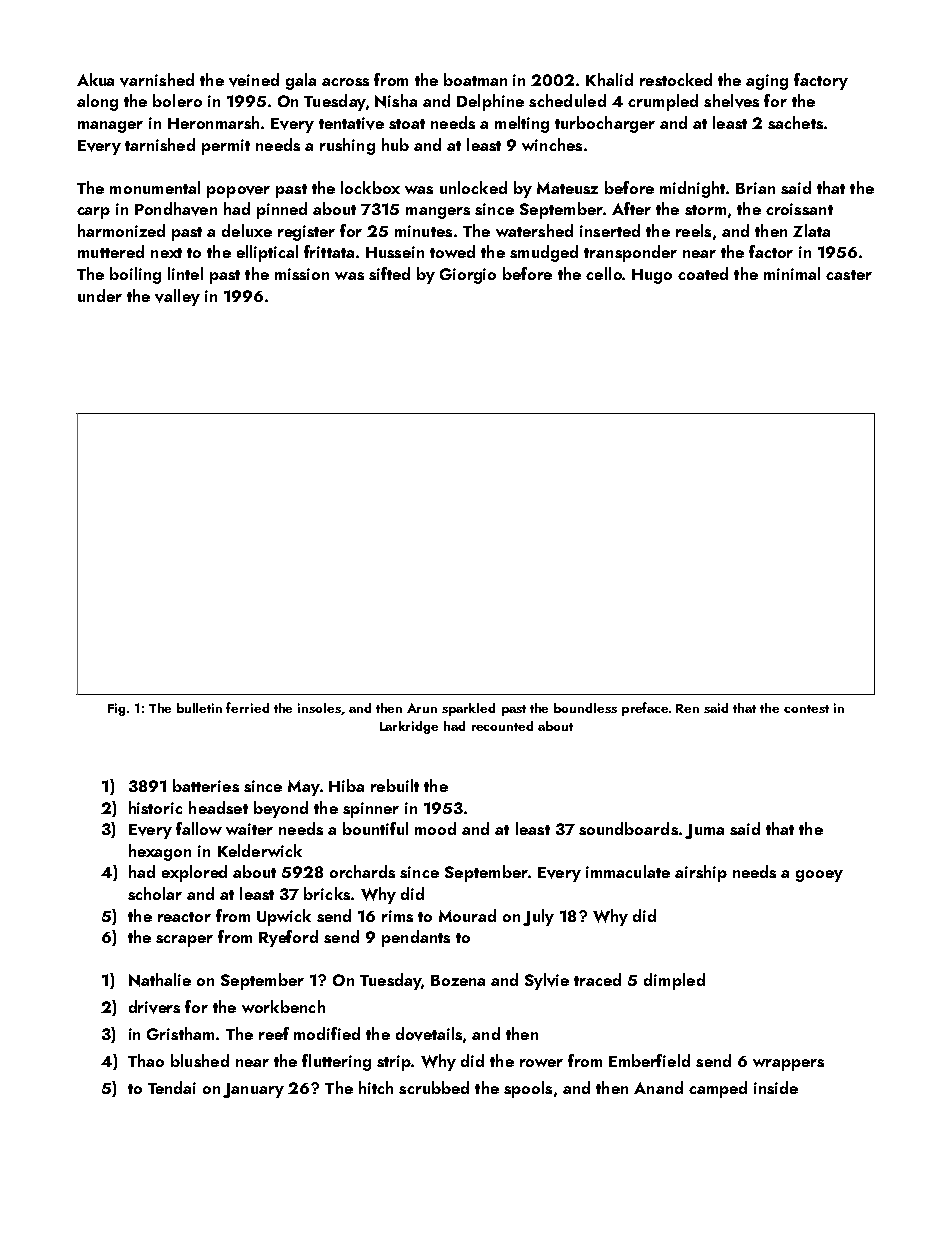 Image resolution: width=952 pixels, height=1233 pixels. I want to click on Hugo, so click(652, 276).
